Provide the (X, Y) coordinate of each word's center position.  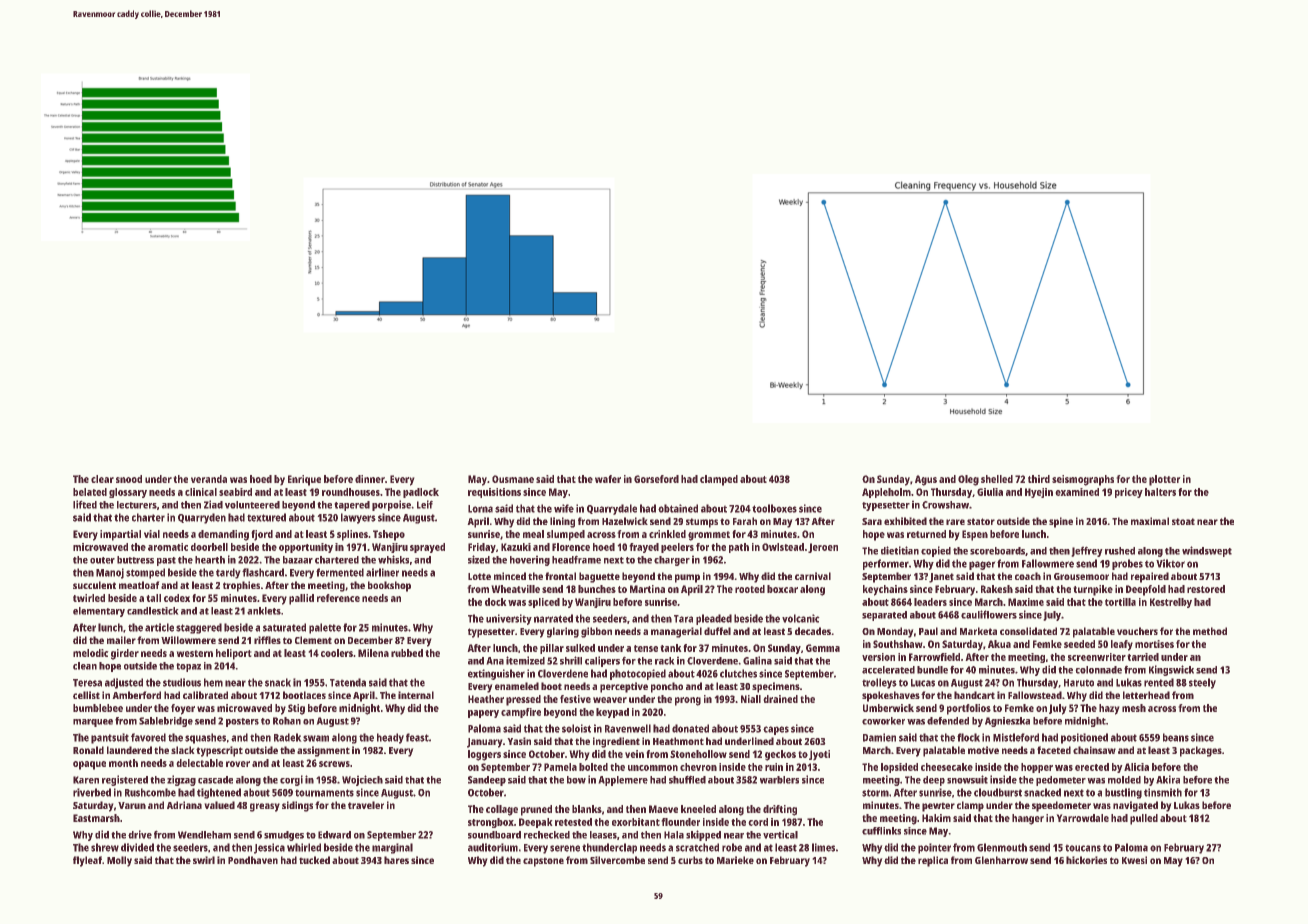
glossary (128, 493)
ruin (774, 767)
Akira (1168, 779)
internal (416, 695)
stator (981, 521)
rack (665, 661)
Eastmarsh (96, 818)
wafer (608, 479)
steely (1202, 683)
